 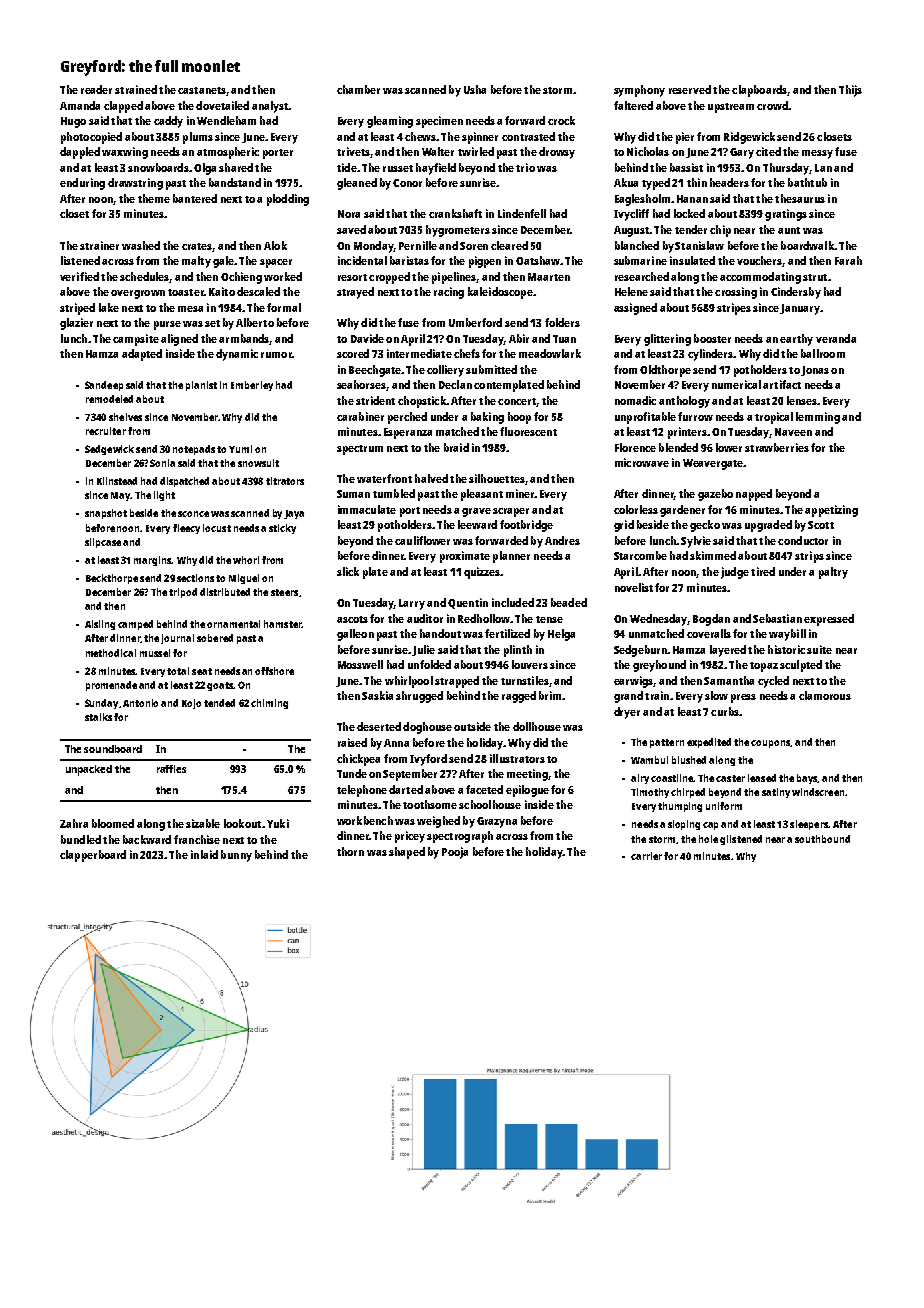 I want to click on concert, so click(x=517, y=401).
